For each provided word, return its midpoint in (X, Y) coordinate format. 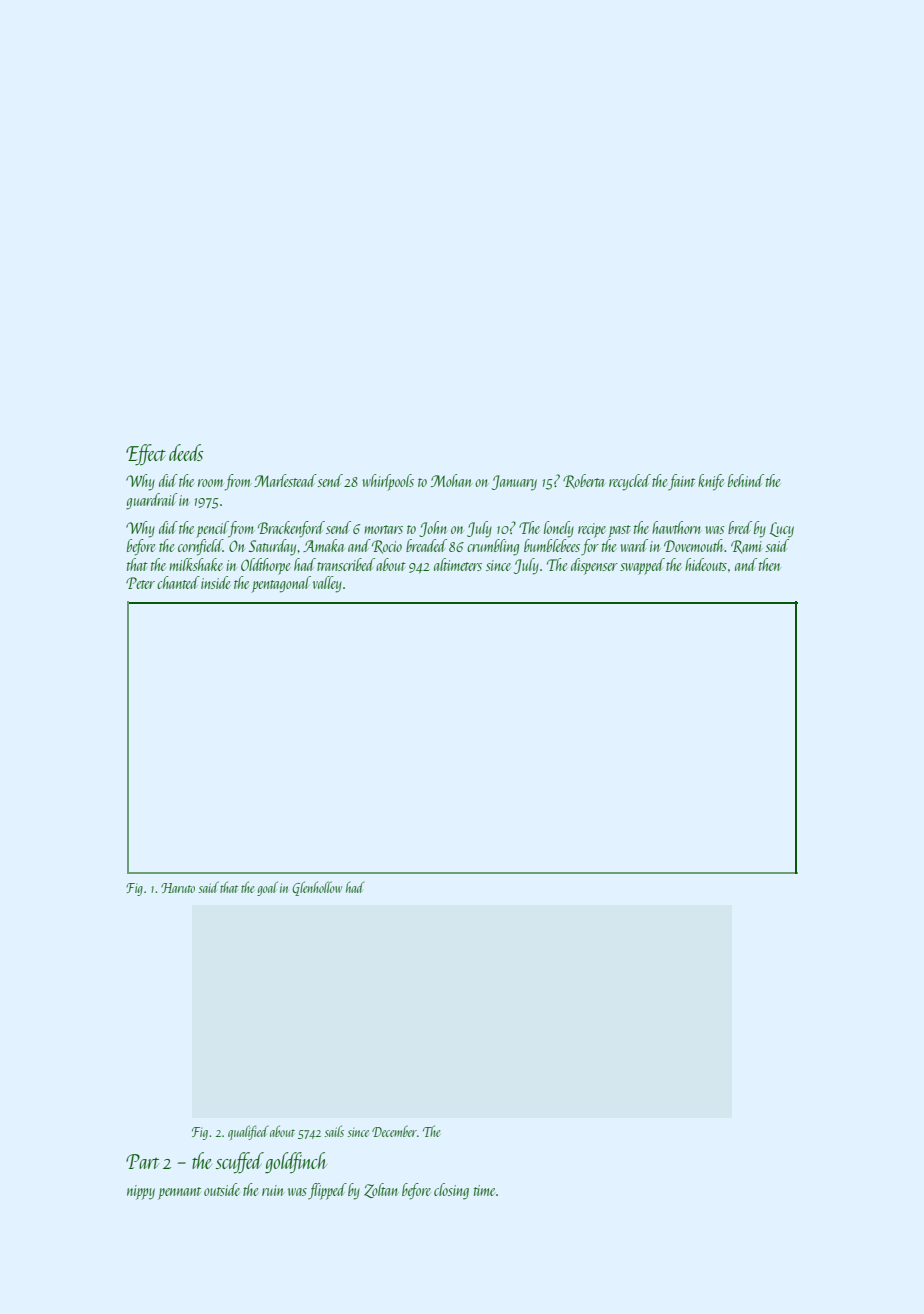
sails (334, 1131)
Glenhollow (317, 888)
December (394, 1131)
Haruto (178, 888)
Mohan (451, 480)
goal (267, 888)
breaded (426, 545)
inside (215, 582)
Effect (146, 454)
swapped (642, 566)
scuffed (240, 1162)
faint (681, 482)
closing (451, 1191)
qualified (248, 1132)
